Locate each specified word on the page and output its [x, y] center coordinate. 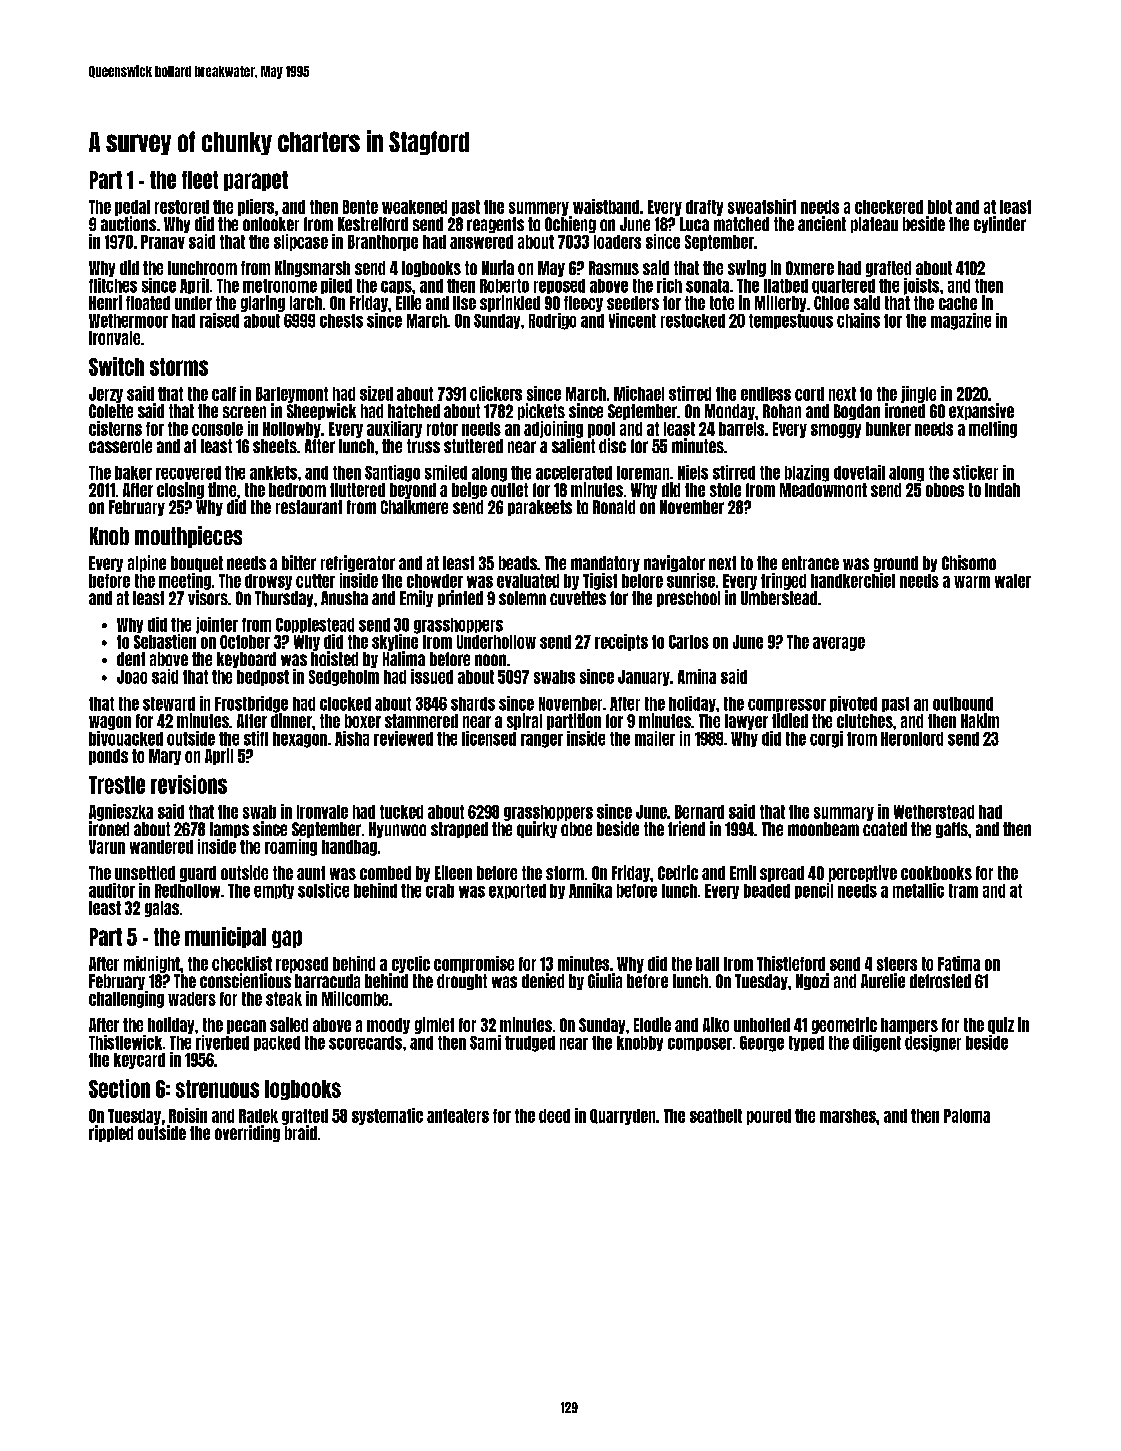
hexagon [300, 740]
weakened [414, 207]
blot [940, 207]
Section [119, 1088]
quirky [537, 829]
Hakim [980, 720]
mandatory [605, 564]
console [217, 429]
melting [993, 429]
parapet [256, 181]
